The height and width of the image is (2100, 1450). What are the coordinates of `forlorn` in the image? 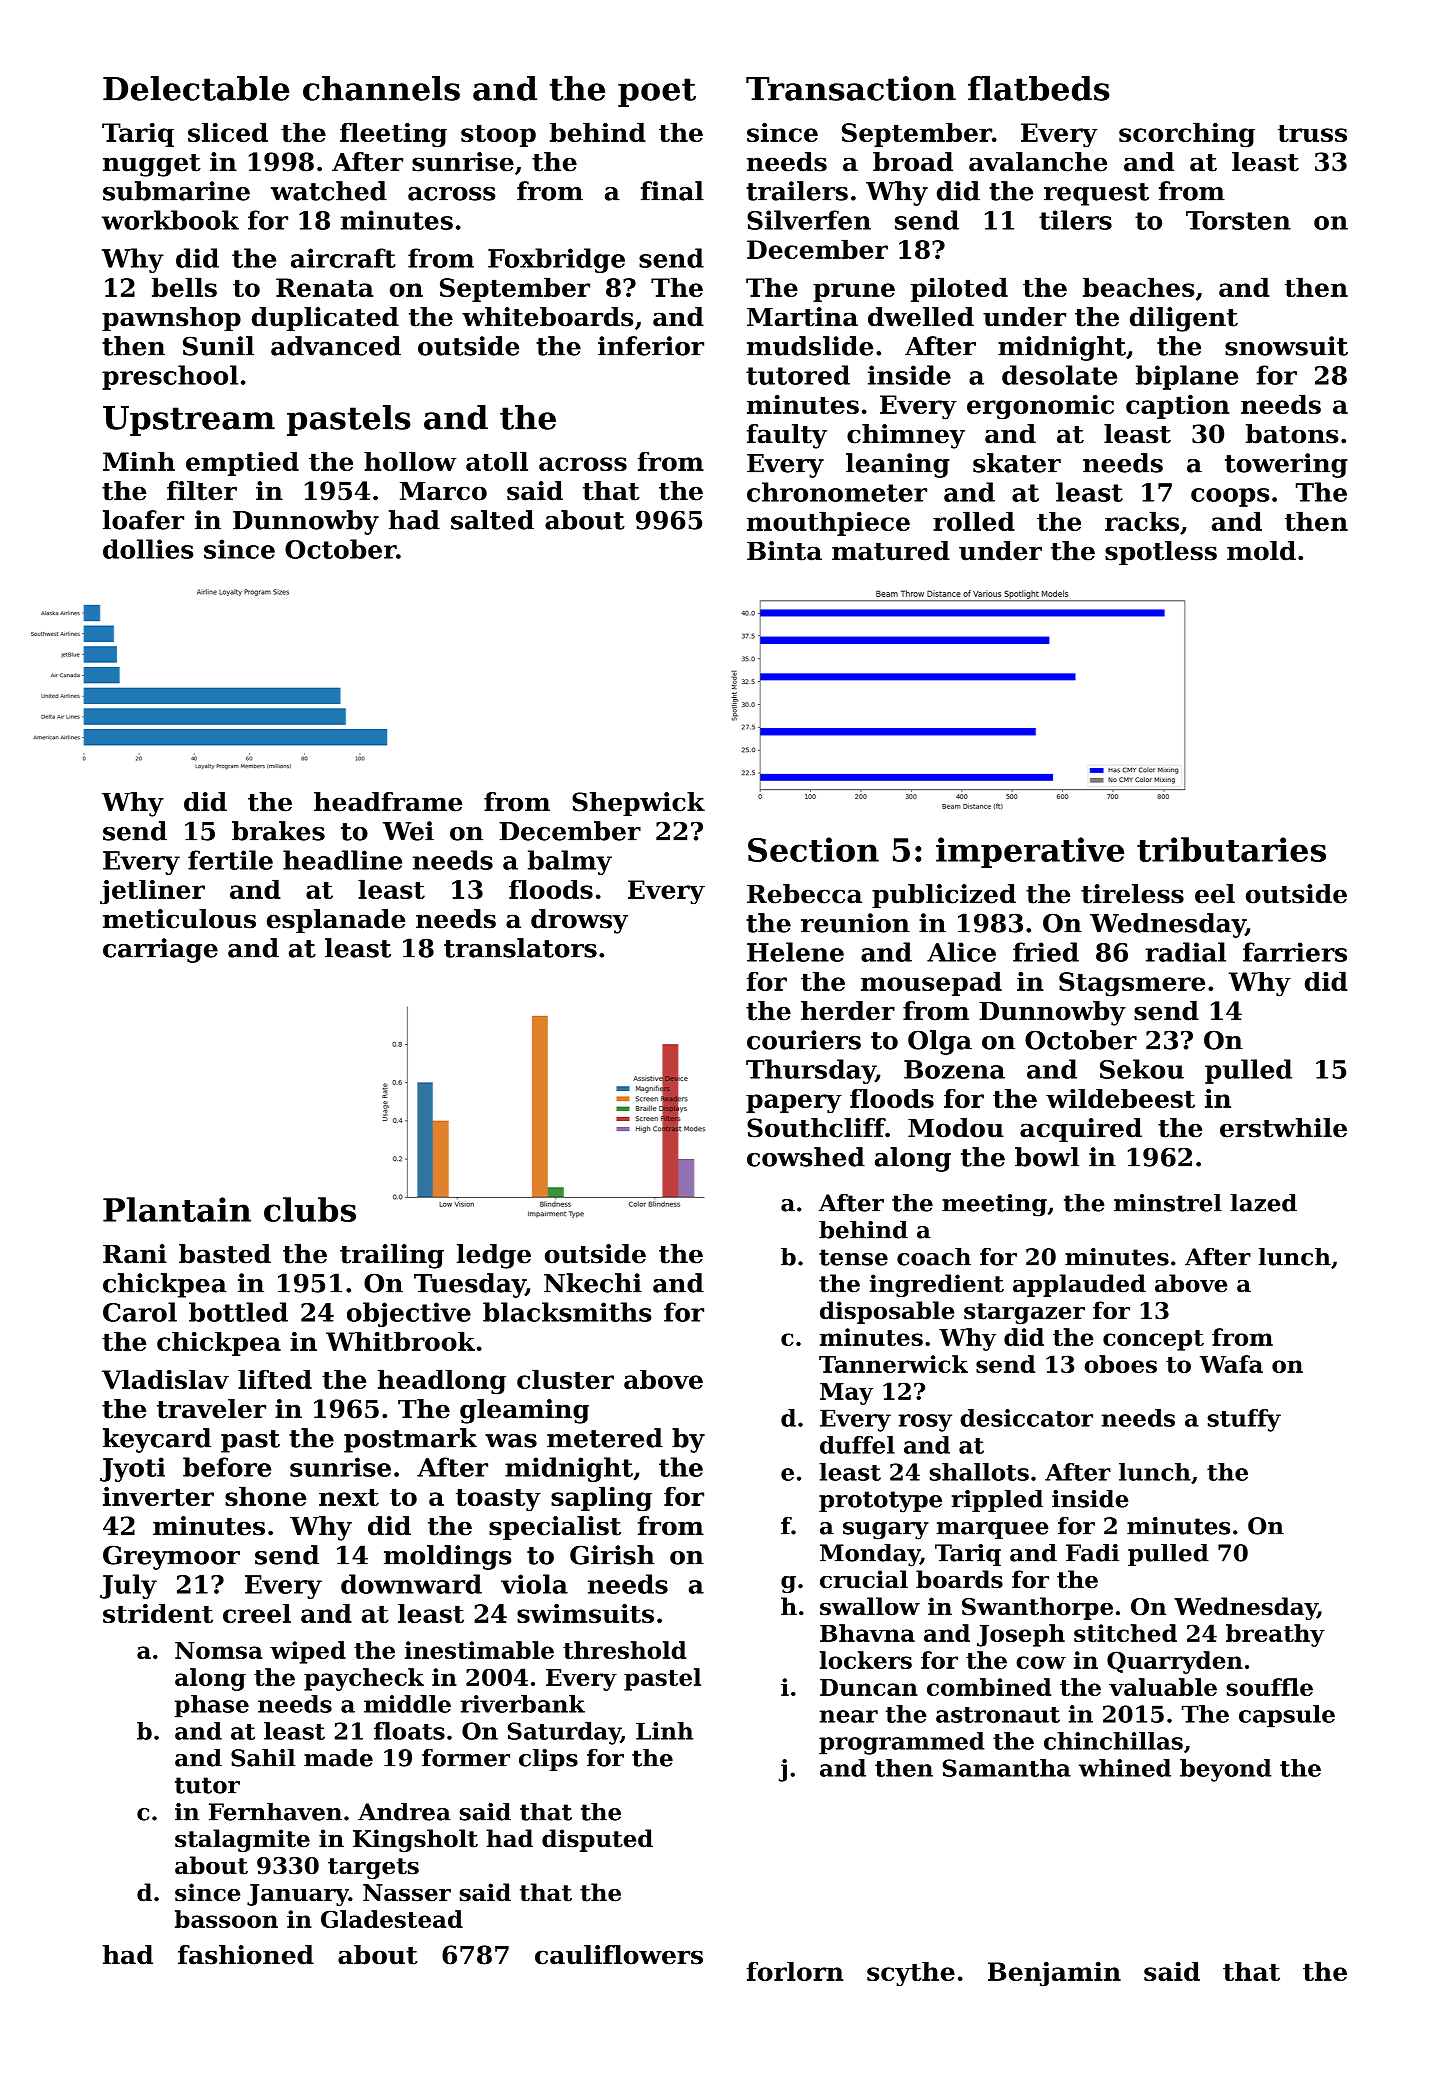 It's located at (795, 1971).
